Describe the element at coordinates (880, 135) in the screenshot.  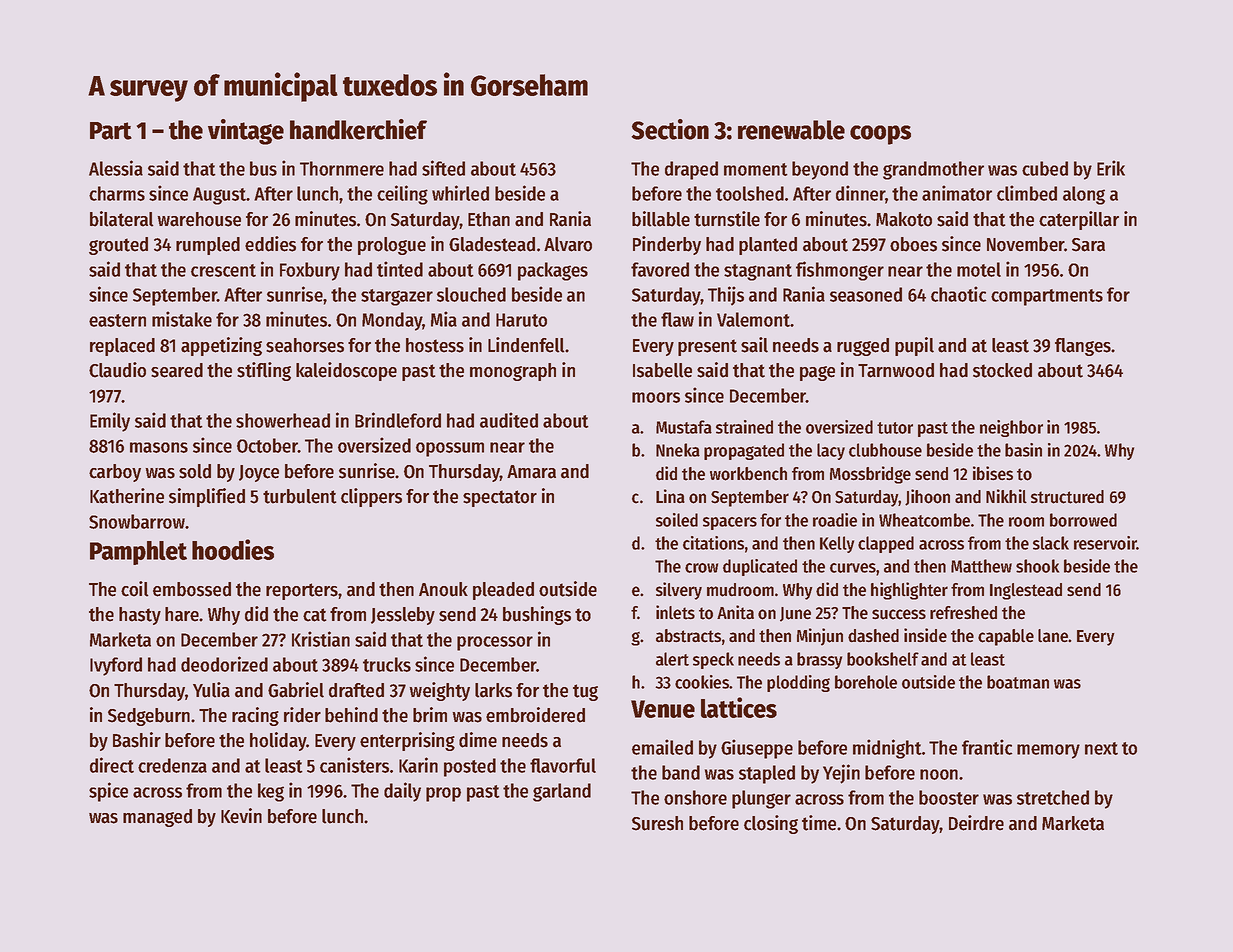
I see `coops` at that location.
